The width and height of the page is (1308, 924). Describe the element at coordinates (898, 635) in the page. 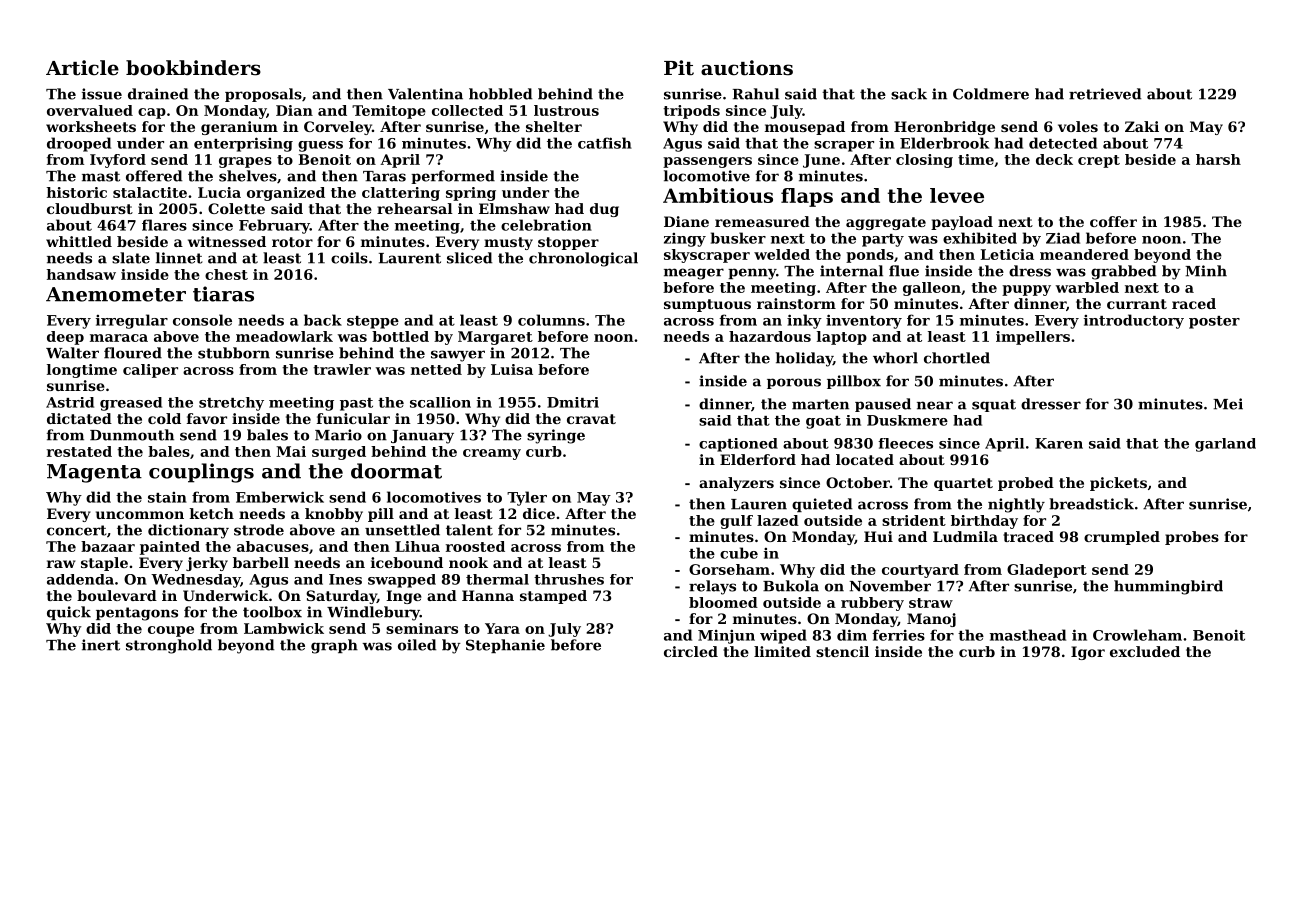

I see `ferries` at that location.
